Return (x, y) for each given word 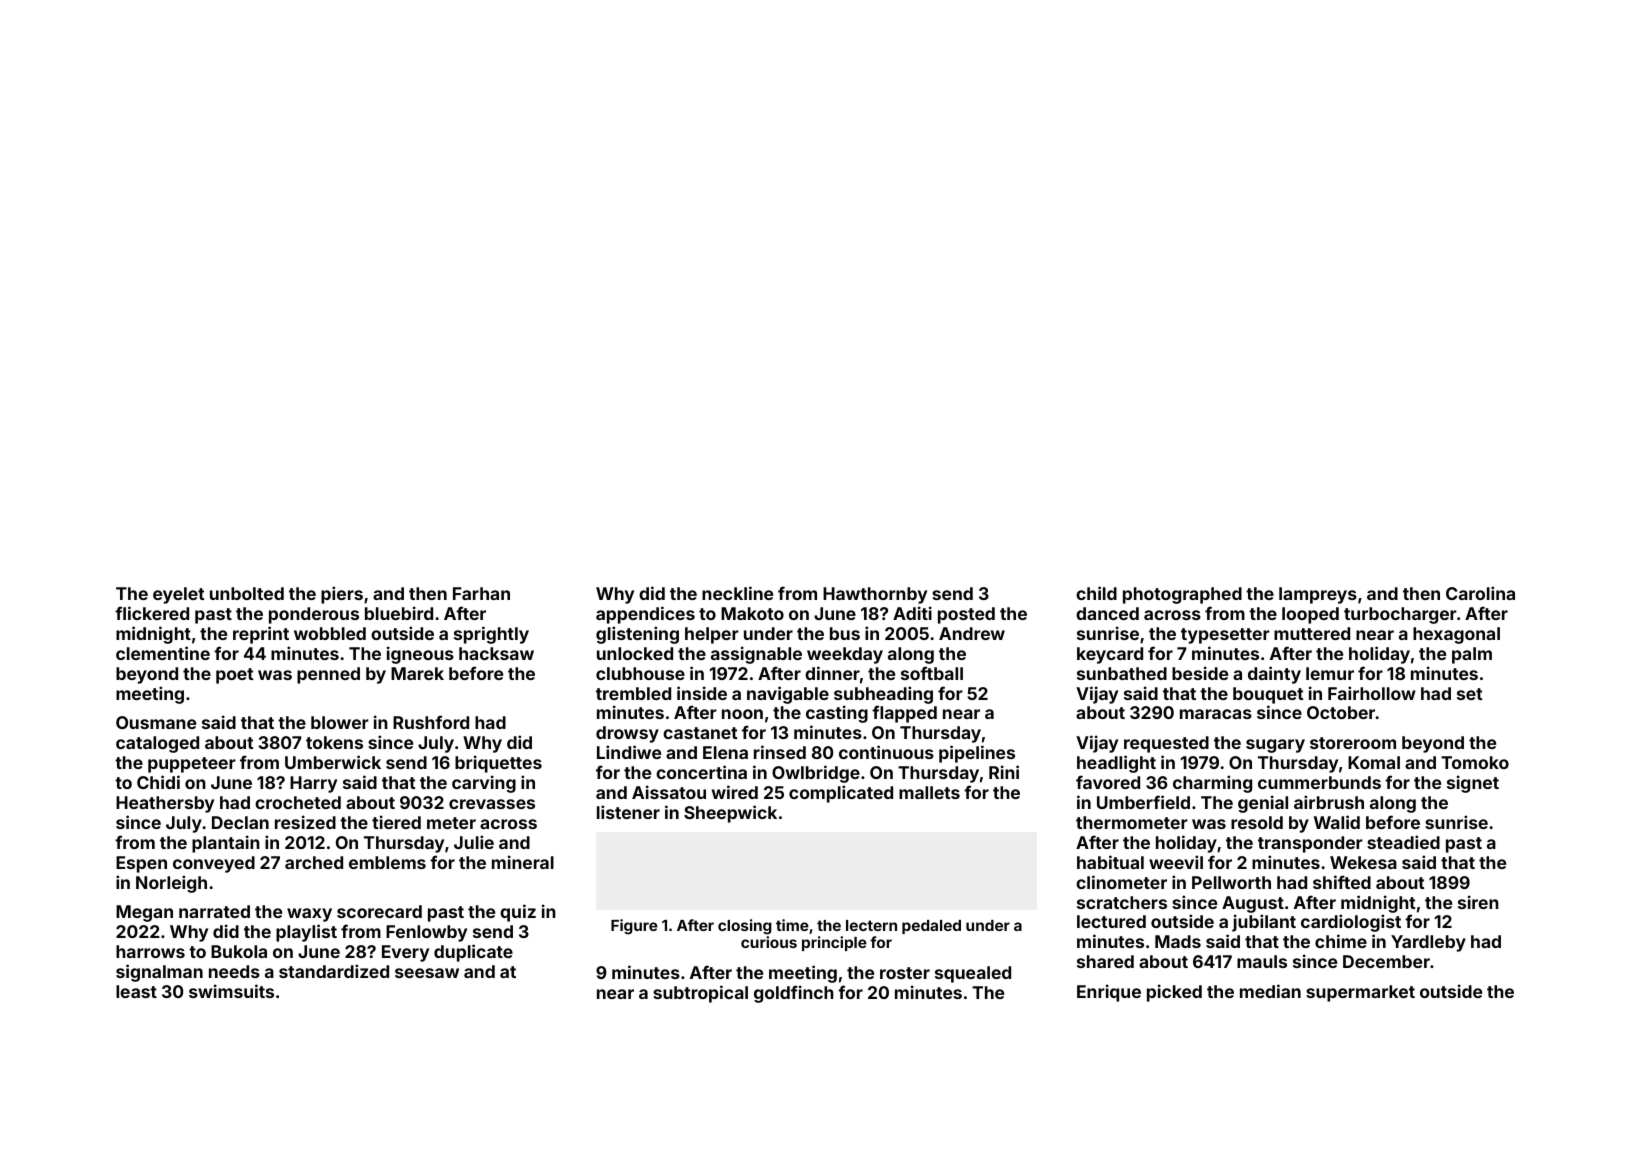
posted (966, 615)
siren (1478, 902)
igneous (420, 655)
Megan (144, 913)
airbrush (1329, 802)
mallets (929, 792)
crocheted (298, 802)
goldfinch (794, 994)
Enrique (1109, 993)
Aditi (912, 613)
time (792, 925)
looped (1310, 615)
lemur (1330, 673)
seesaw (427, 973)
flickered (152, 613)
